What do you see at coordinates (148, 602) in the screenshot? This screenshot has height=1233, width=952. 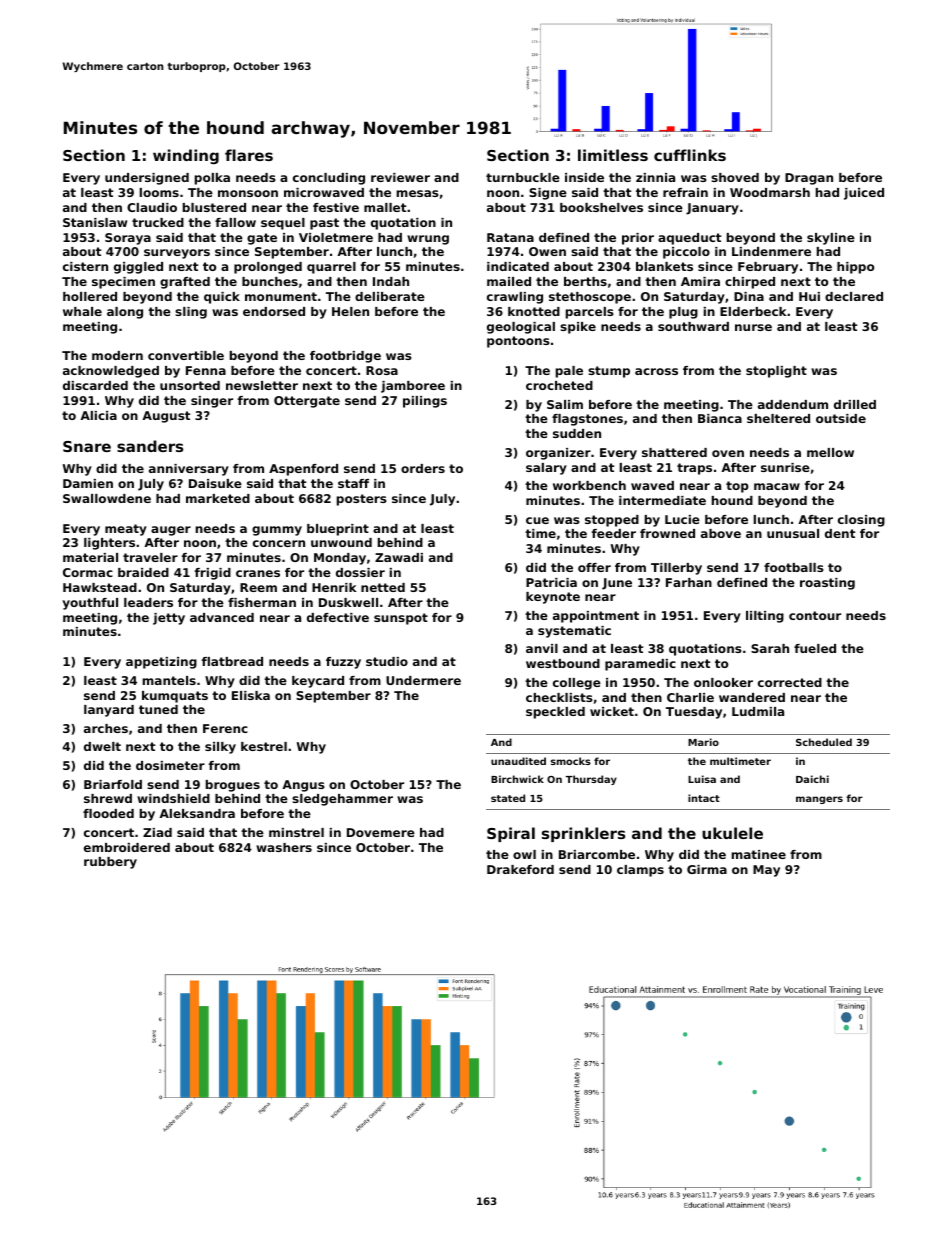 I see `leaders` at bounding box center [148, 602].
